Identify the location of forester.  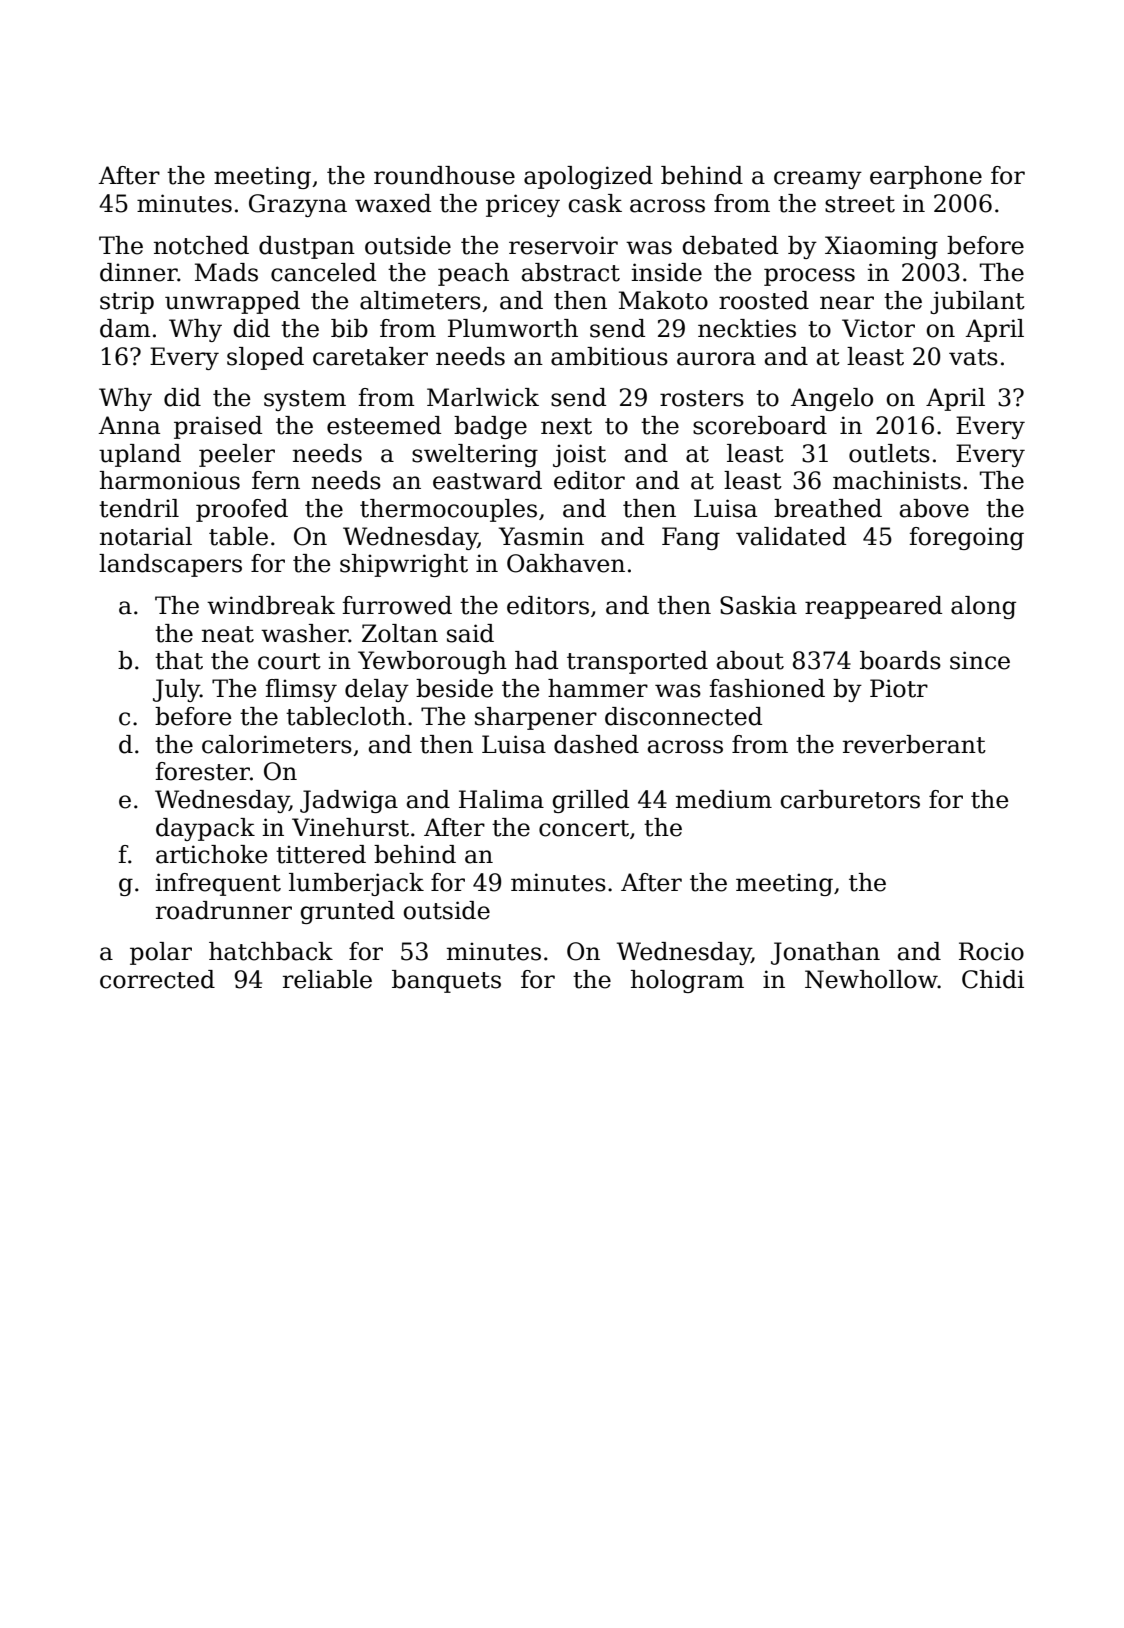
(203, 771).
